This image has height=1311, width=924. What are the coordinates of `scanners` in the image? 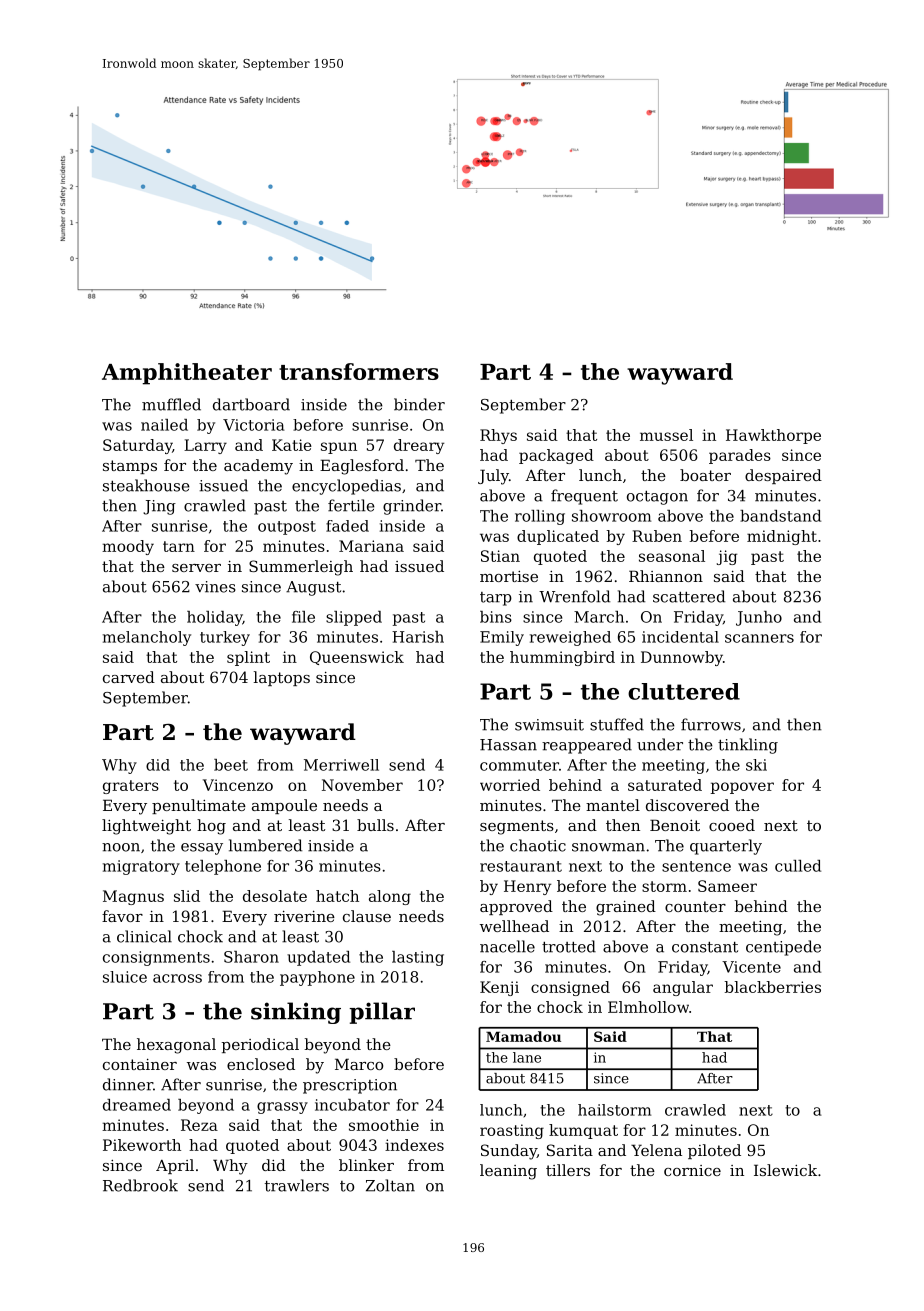 It's located at (759, 638).
